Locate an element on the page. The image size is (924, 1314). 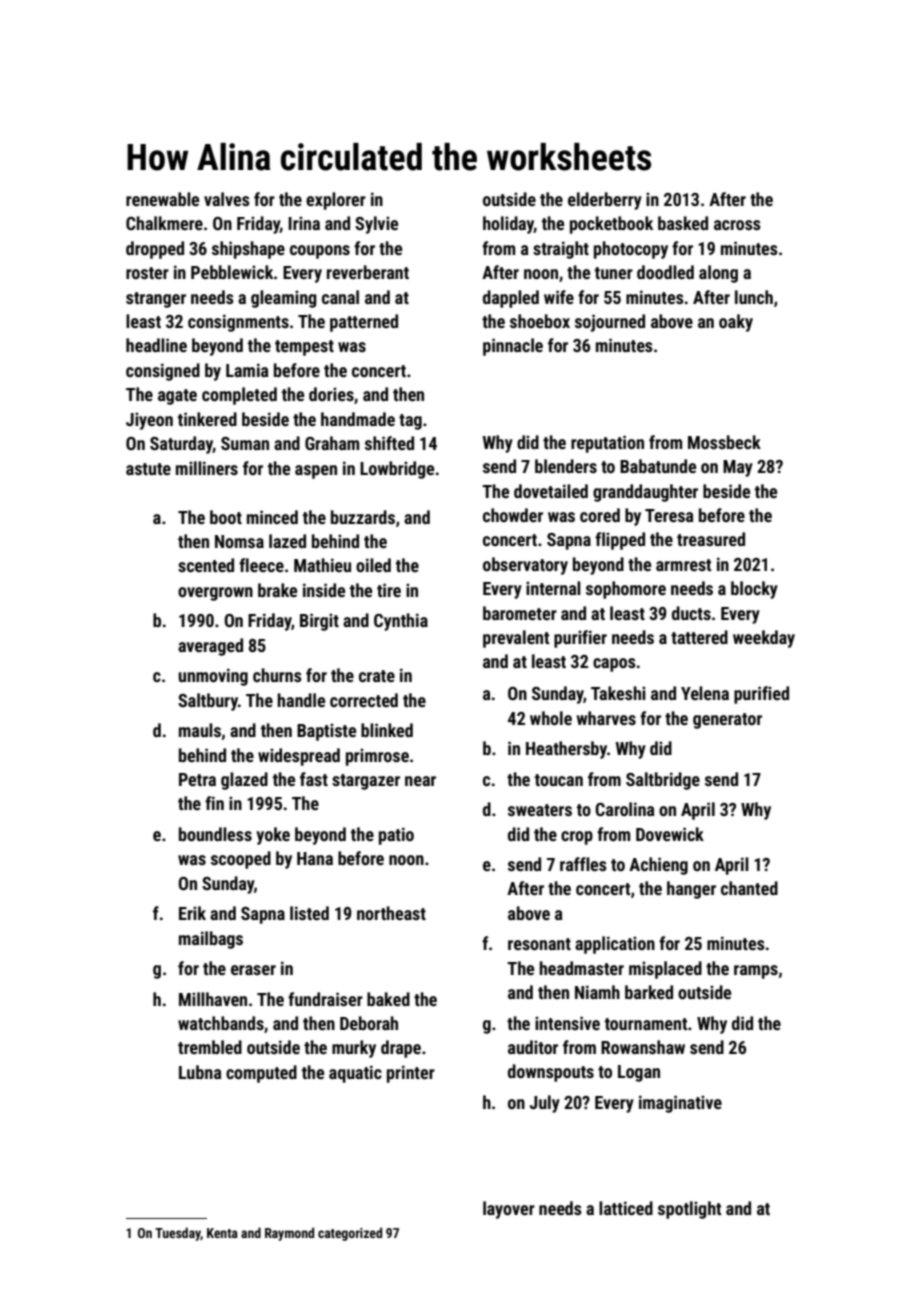
Lowbridge is located at coordinates (397, 470).
